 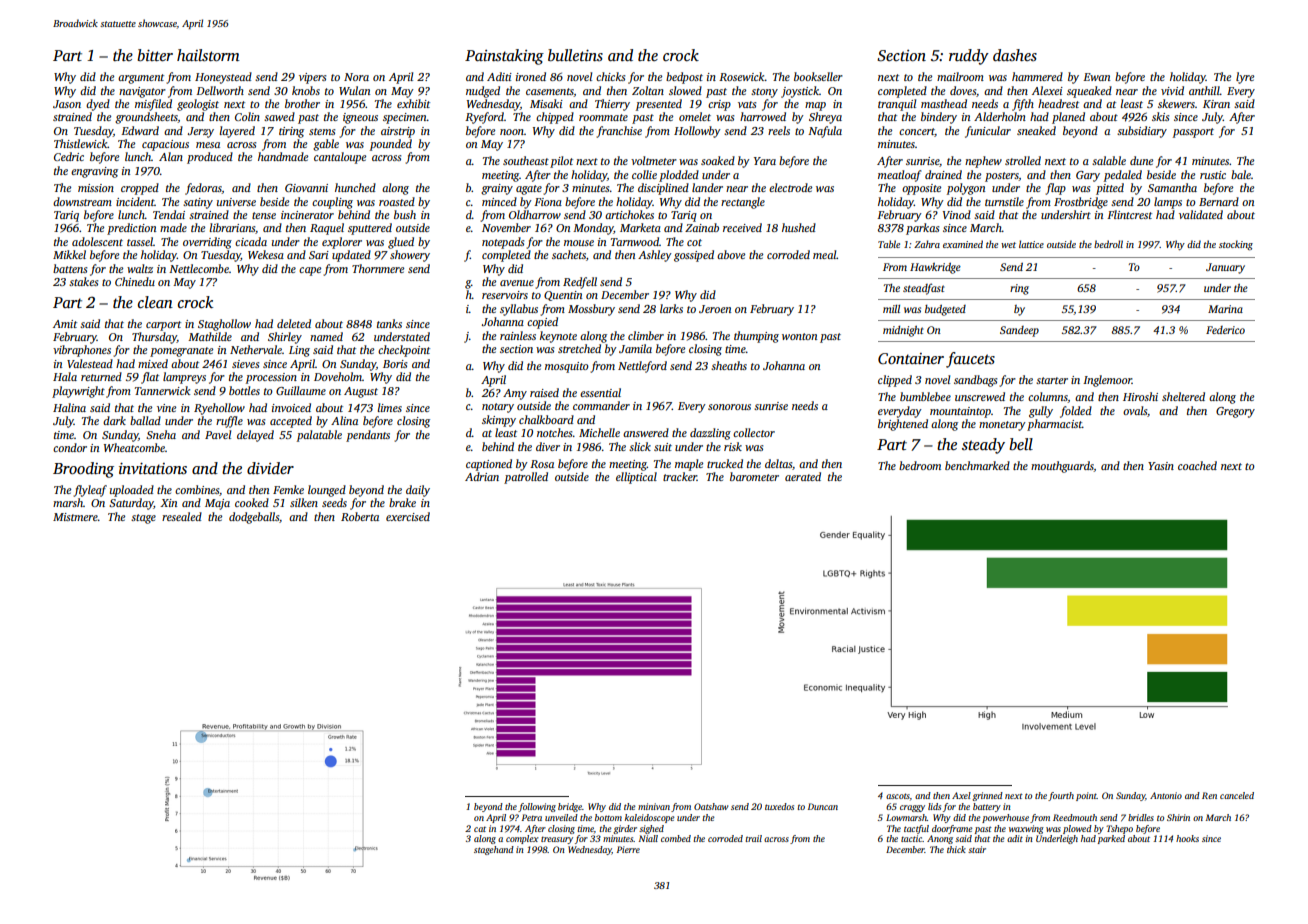 I want to click on bedroom, so click(x=920, y=465).
